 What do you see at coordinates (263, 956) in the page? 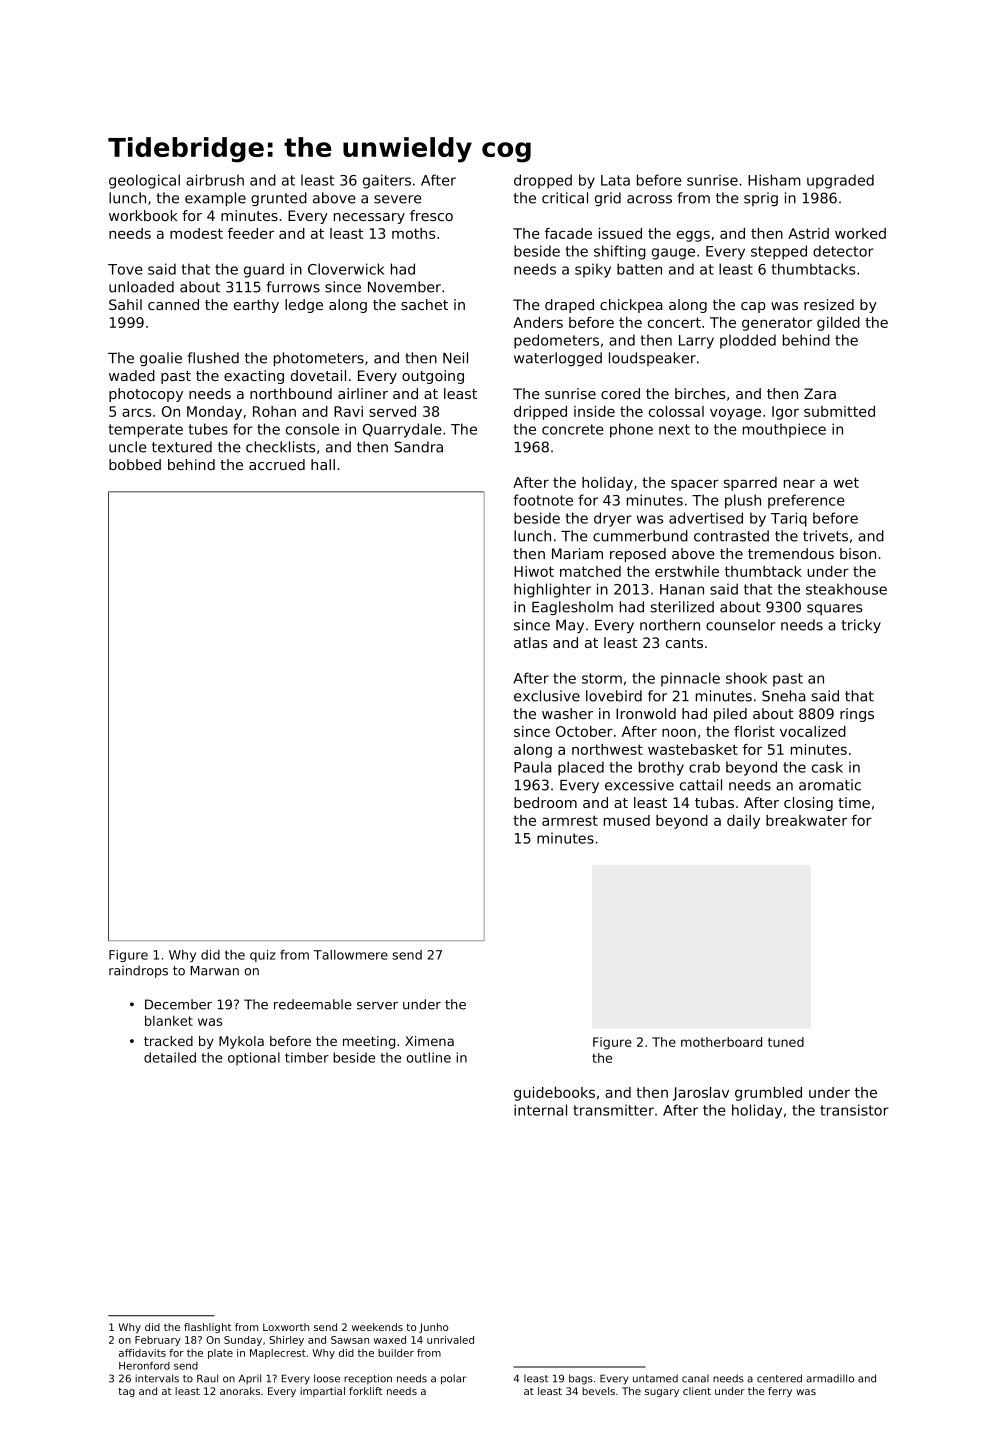
I see `quiz` at bounding box center [263, 956].
